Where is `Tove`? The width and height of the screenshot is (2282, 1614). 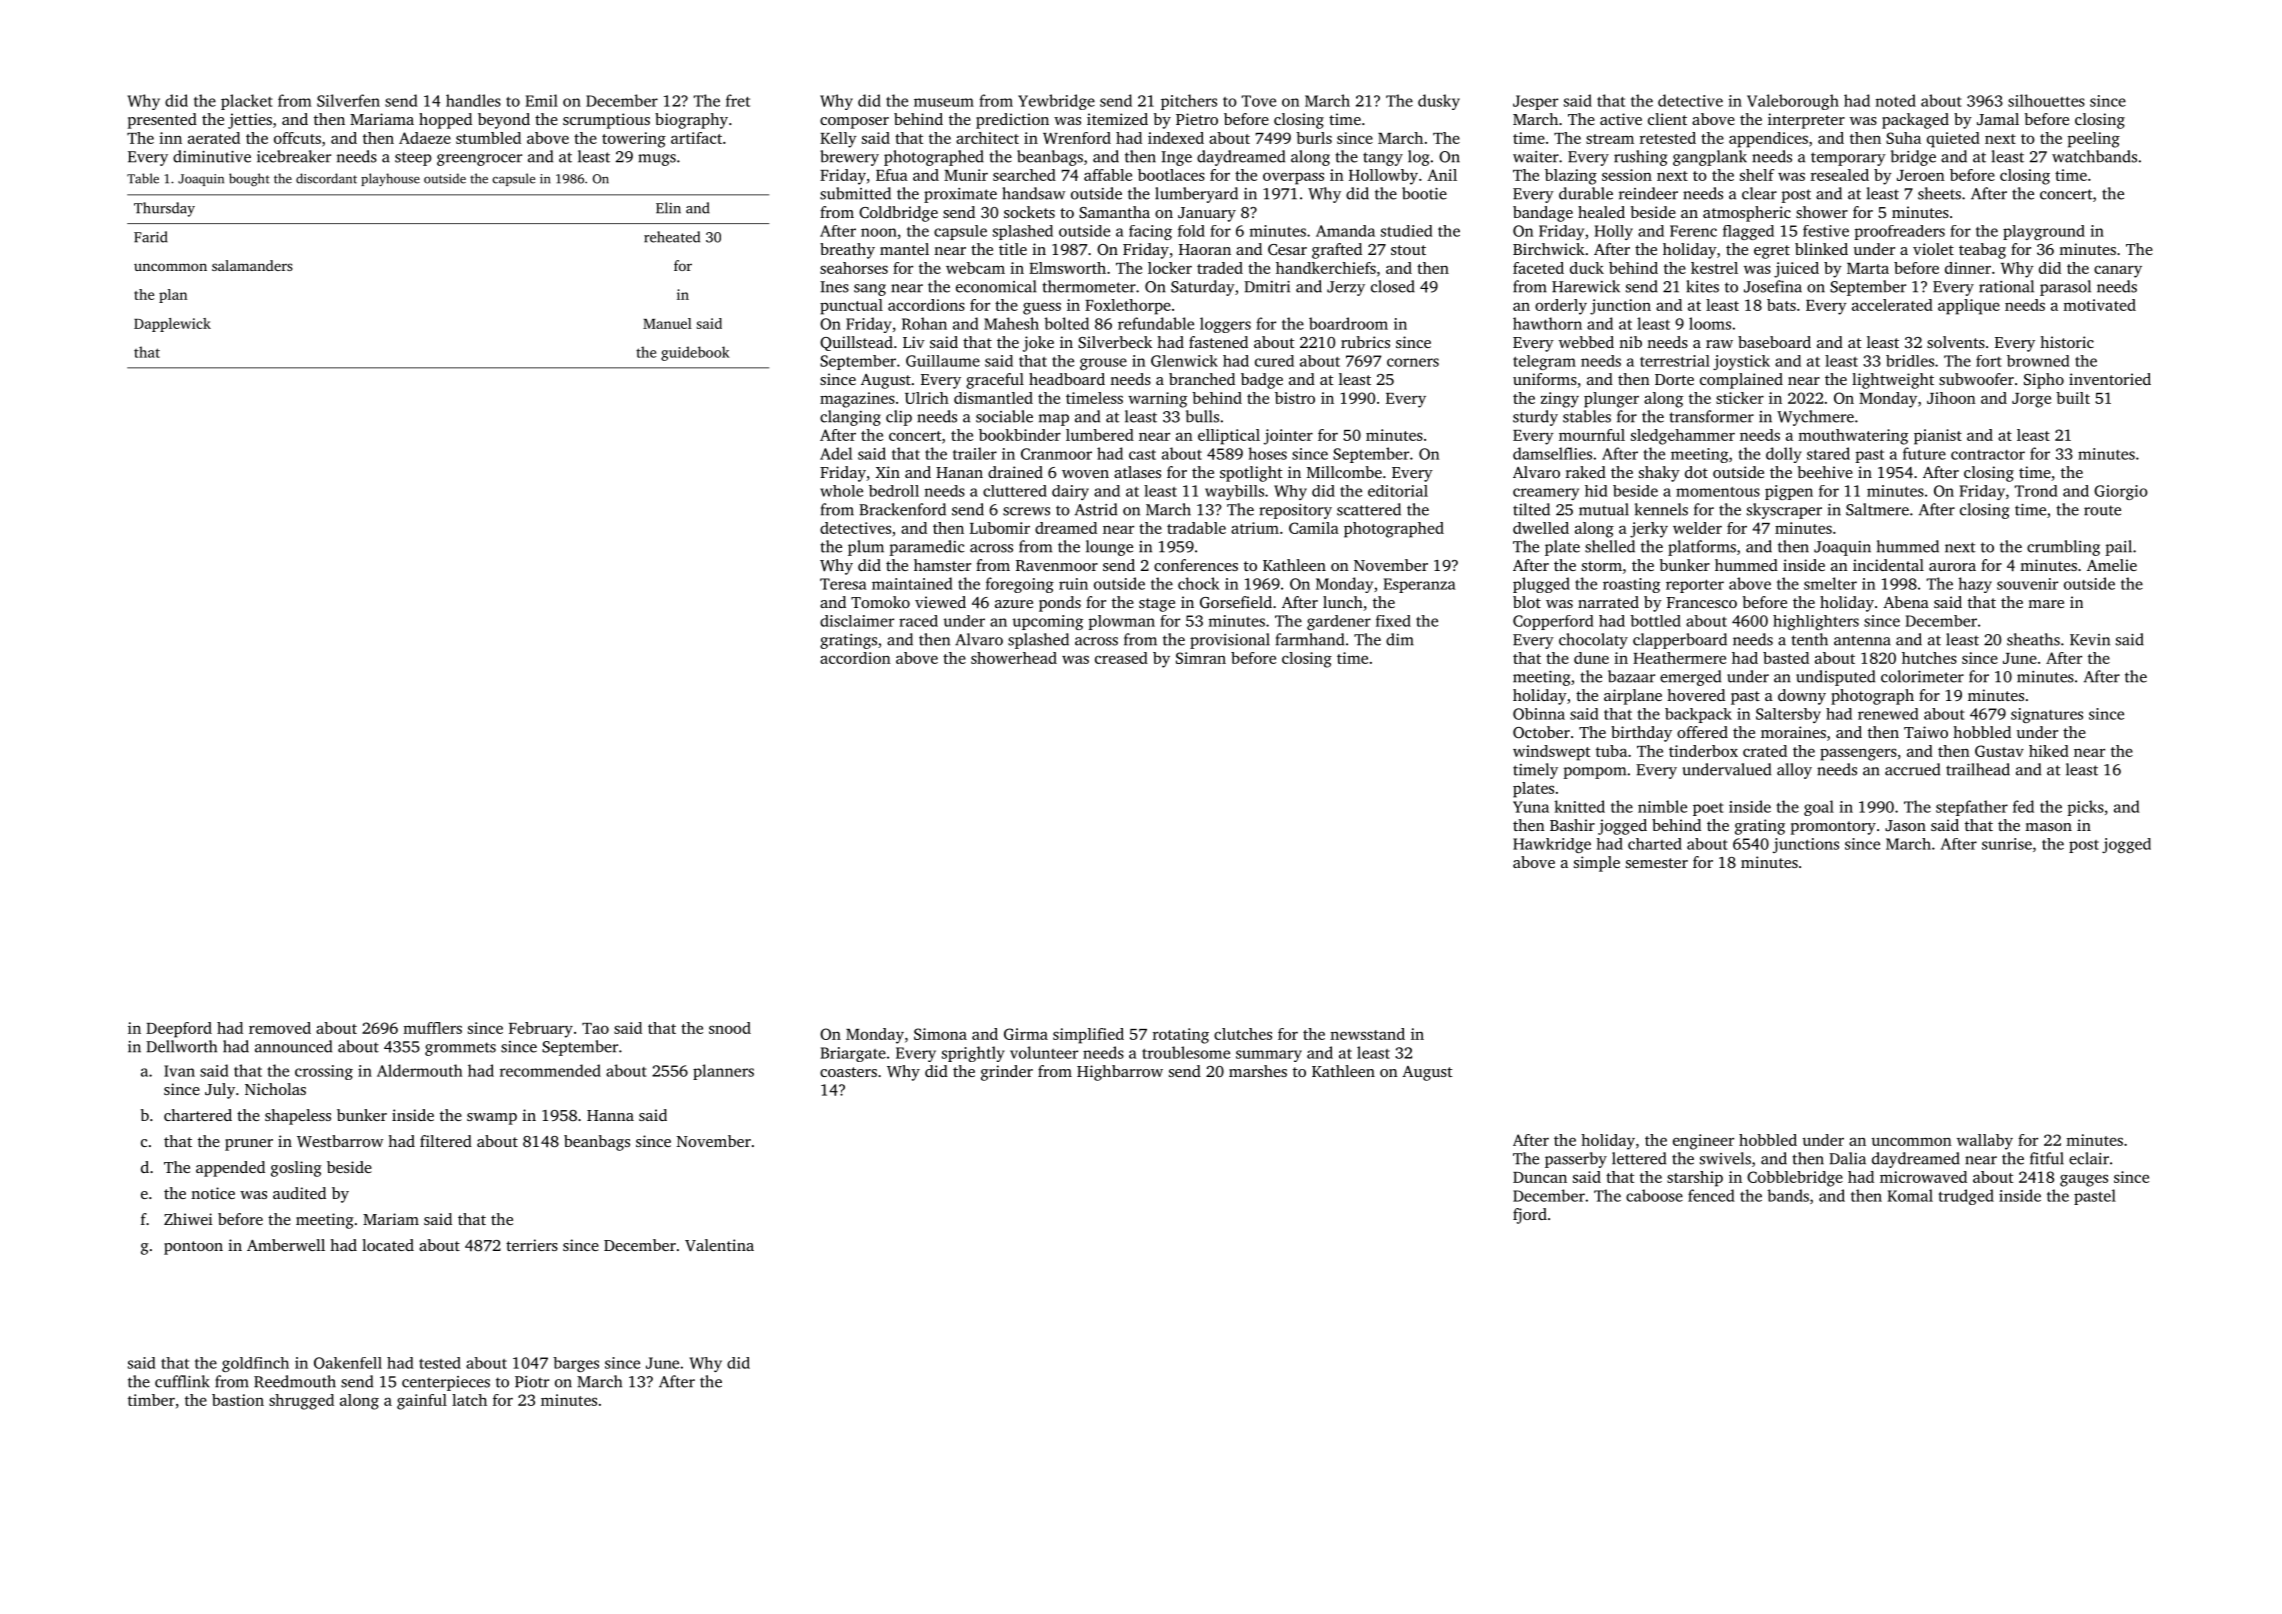
Tove is located at coordinates (1259, 101).
